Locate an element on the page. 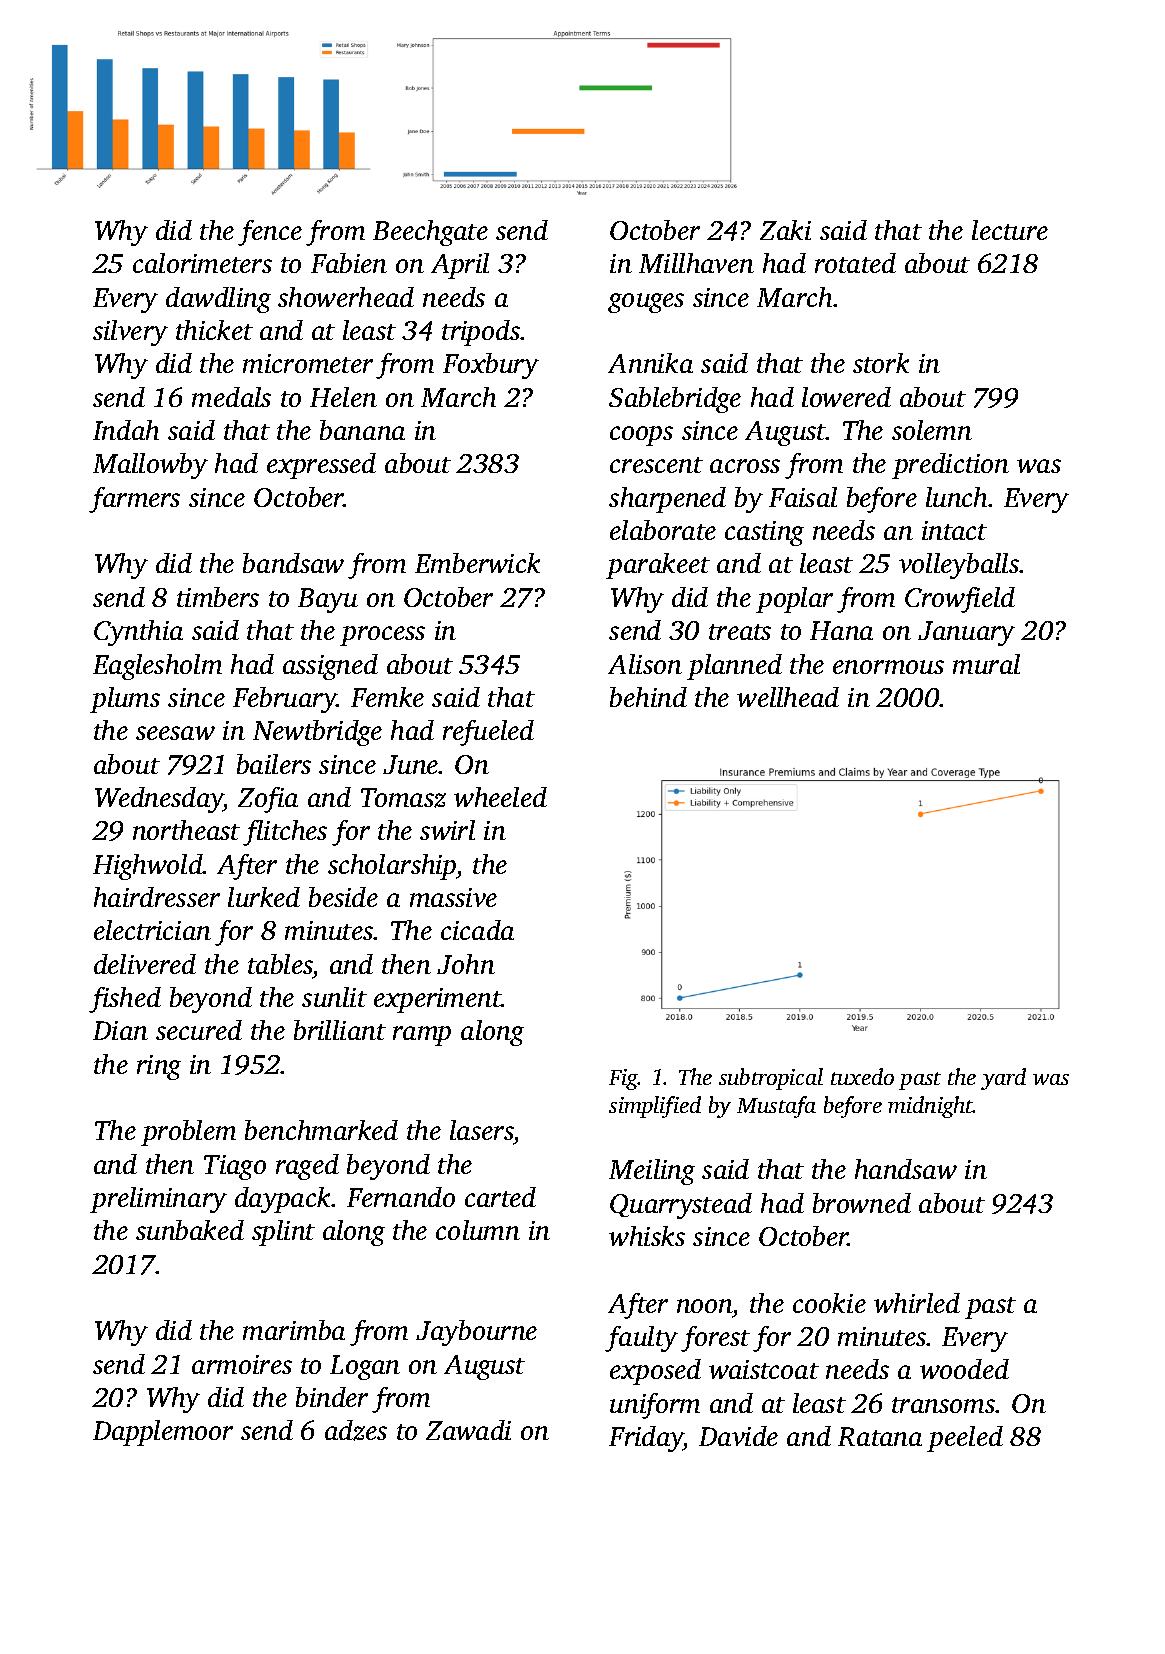 The image size is (1165, 1654). Dapplemoor is located at coordinates (163, 1433).
